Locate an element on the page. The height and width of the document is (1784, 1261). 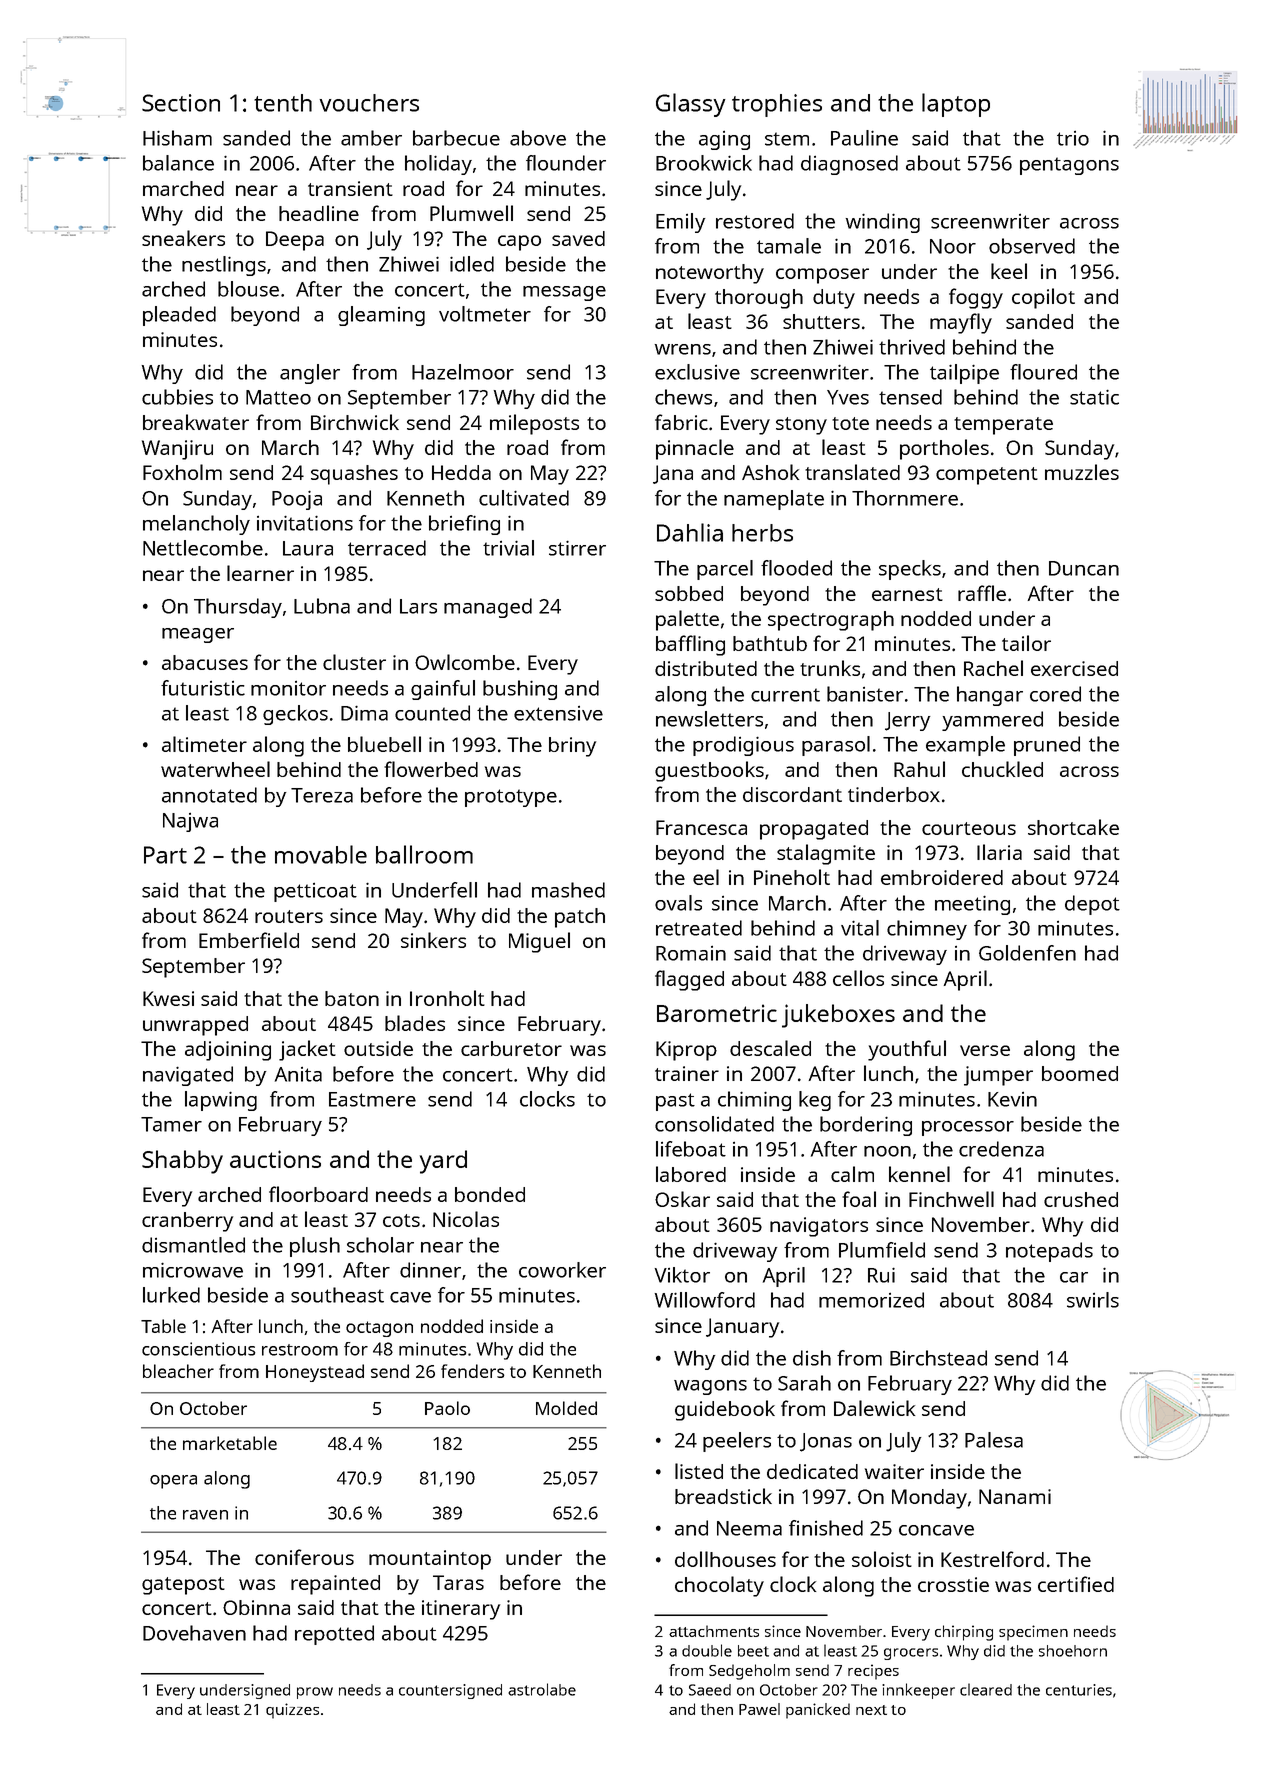
translated is located at coordinates (852, 472).
